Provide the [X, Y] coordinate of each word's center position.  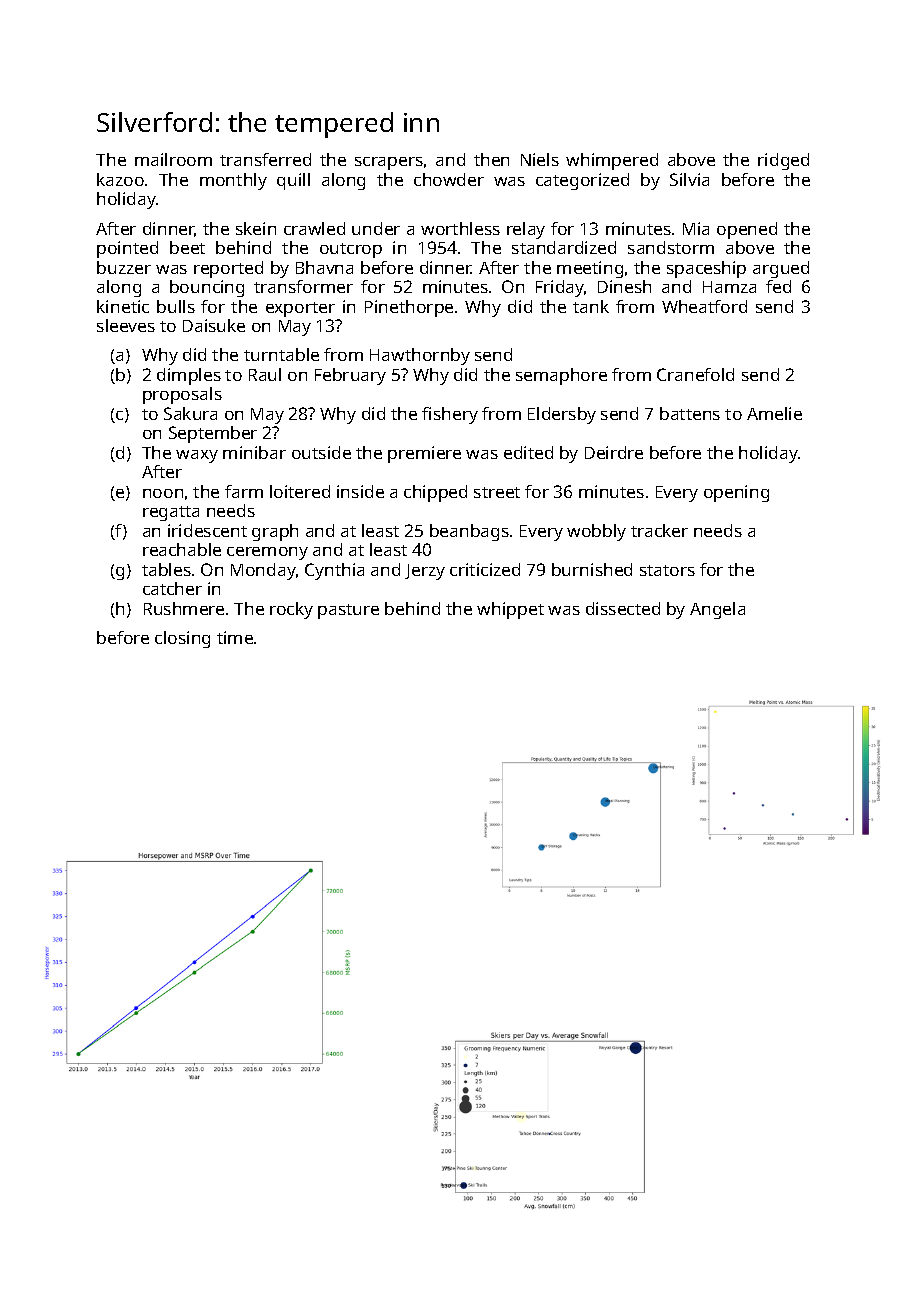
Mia [696, 228]
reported [228, 269]
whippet [510, 610]
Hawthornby [420, 356]
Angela [717, 610]
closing [182, 639]
